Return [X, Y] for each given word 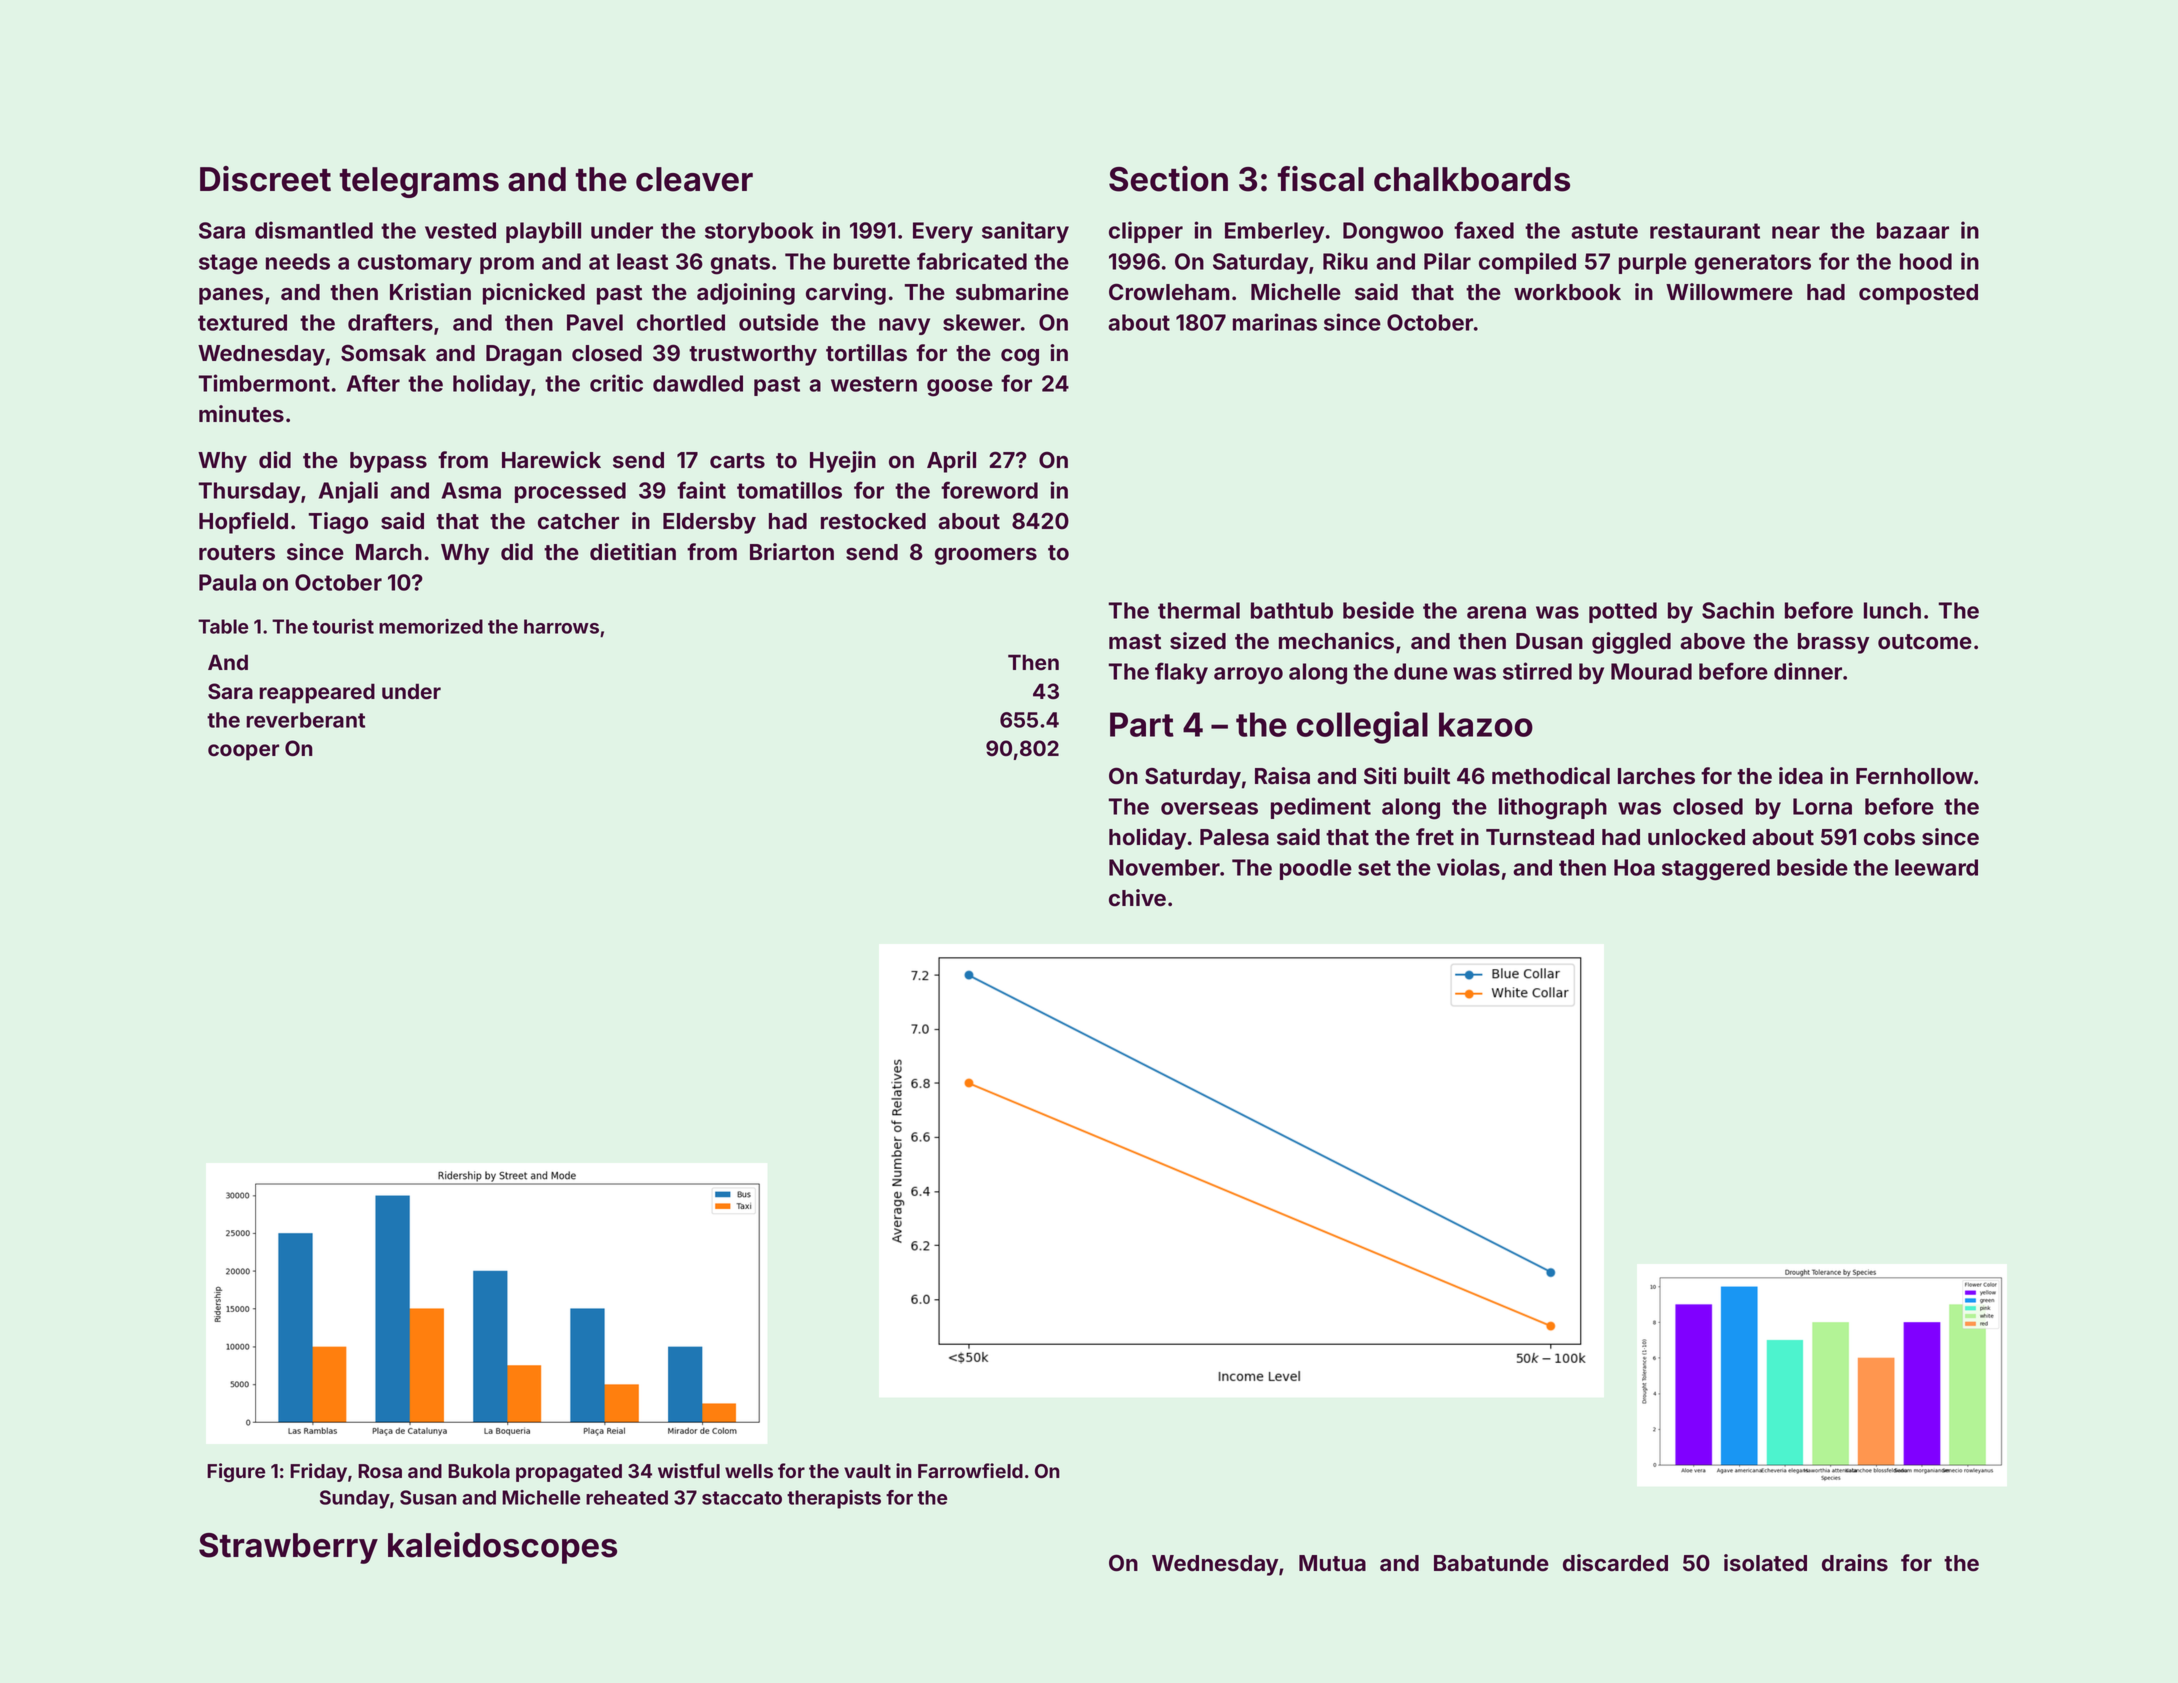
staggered [1716, 870]
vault [867, 1471]
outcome [1925, 642]
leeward [1936, 867]
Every [943, 232]
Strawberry [288, 1548]
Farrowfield [970, 1470]
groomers [986, 556]
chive [1137, 898]
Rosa [380, 1471]
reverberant [305, 720]
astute [1604, 231]
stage [228, 264]
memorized [431, 626]
